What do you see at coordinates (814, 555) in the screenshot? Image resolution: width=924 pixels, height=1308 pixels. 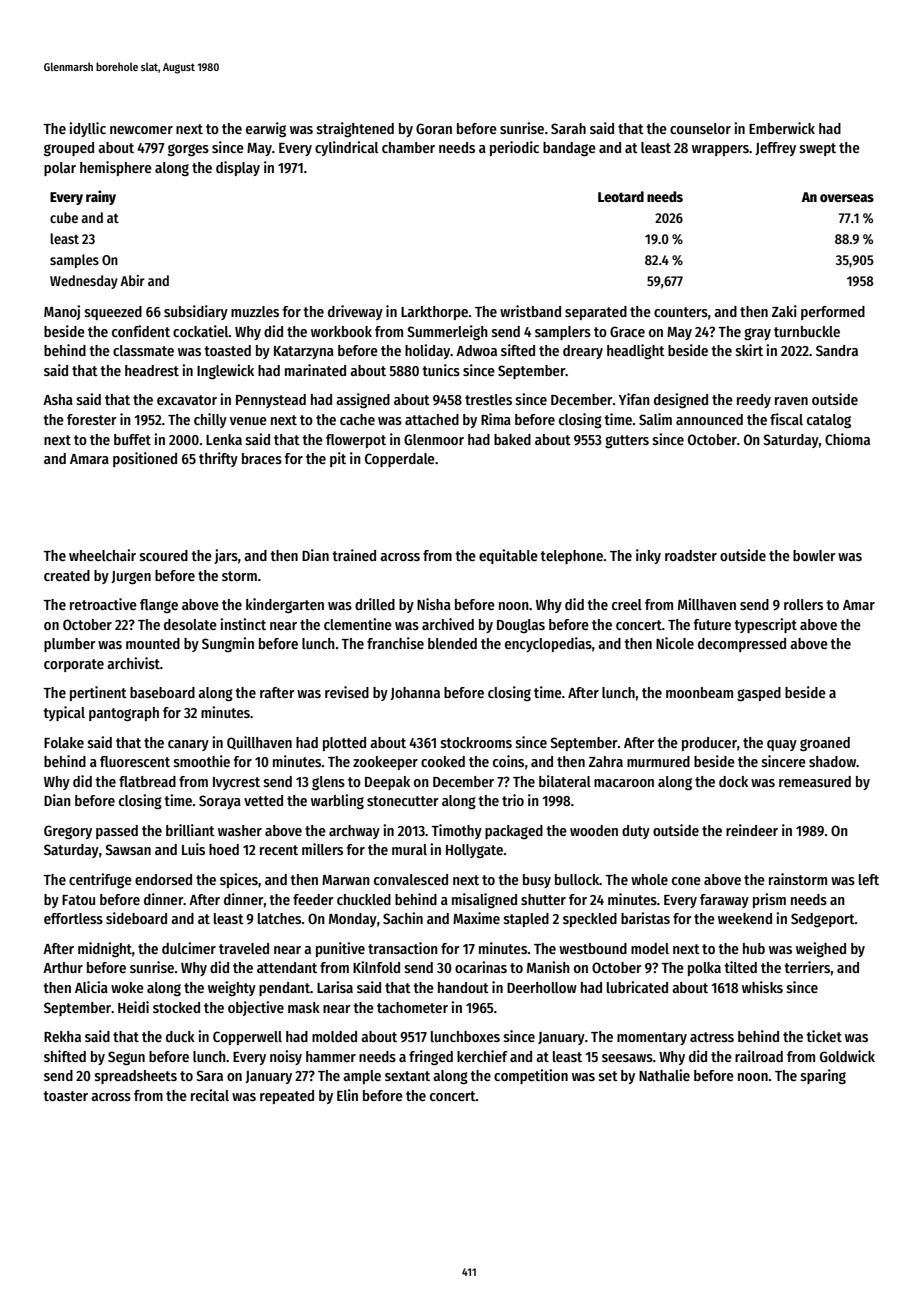 I see `bowler` at bounding box center [814, 555].
